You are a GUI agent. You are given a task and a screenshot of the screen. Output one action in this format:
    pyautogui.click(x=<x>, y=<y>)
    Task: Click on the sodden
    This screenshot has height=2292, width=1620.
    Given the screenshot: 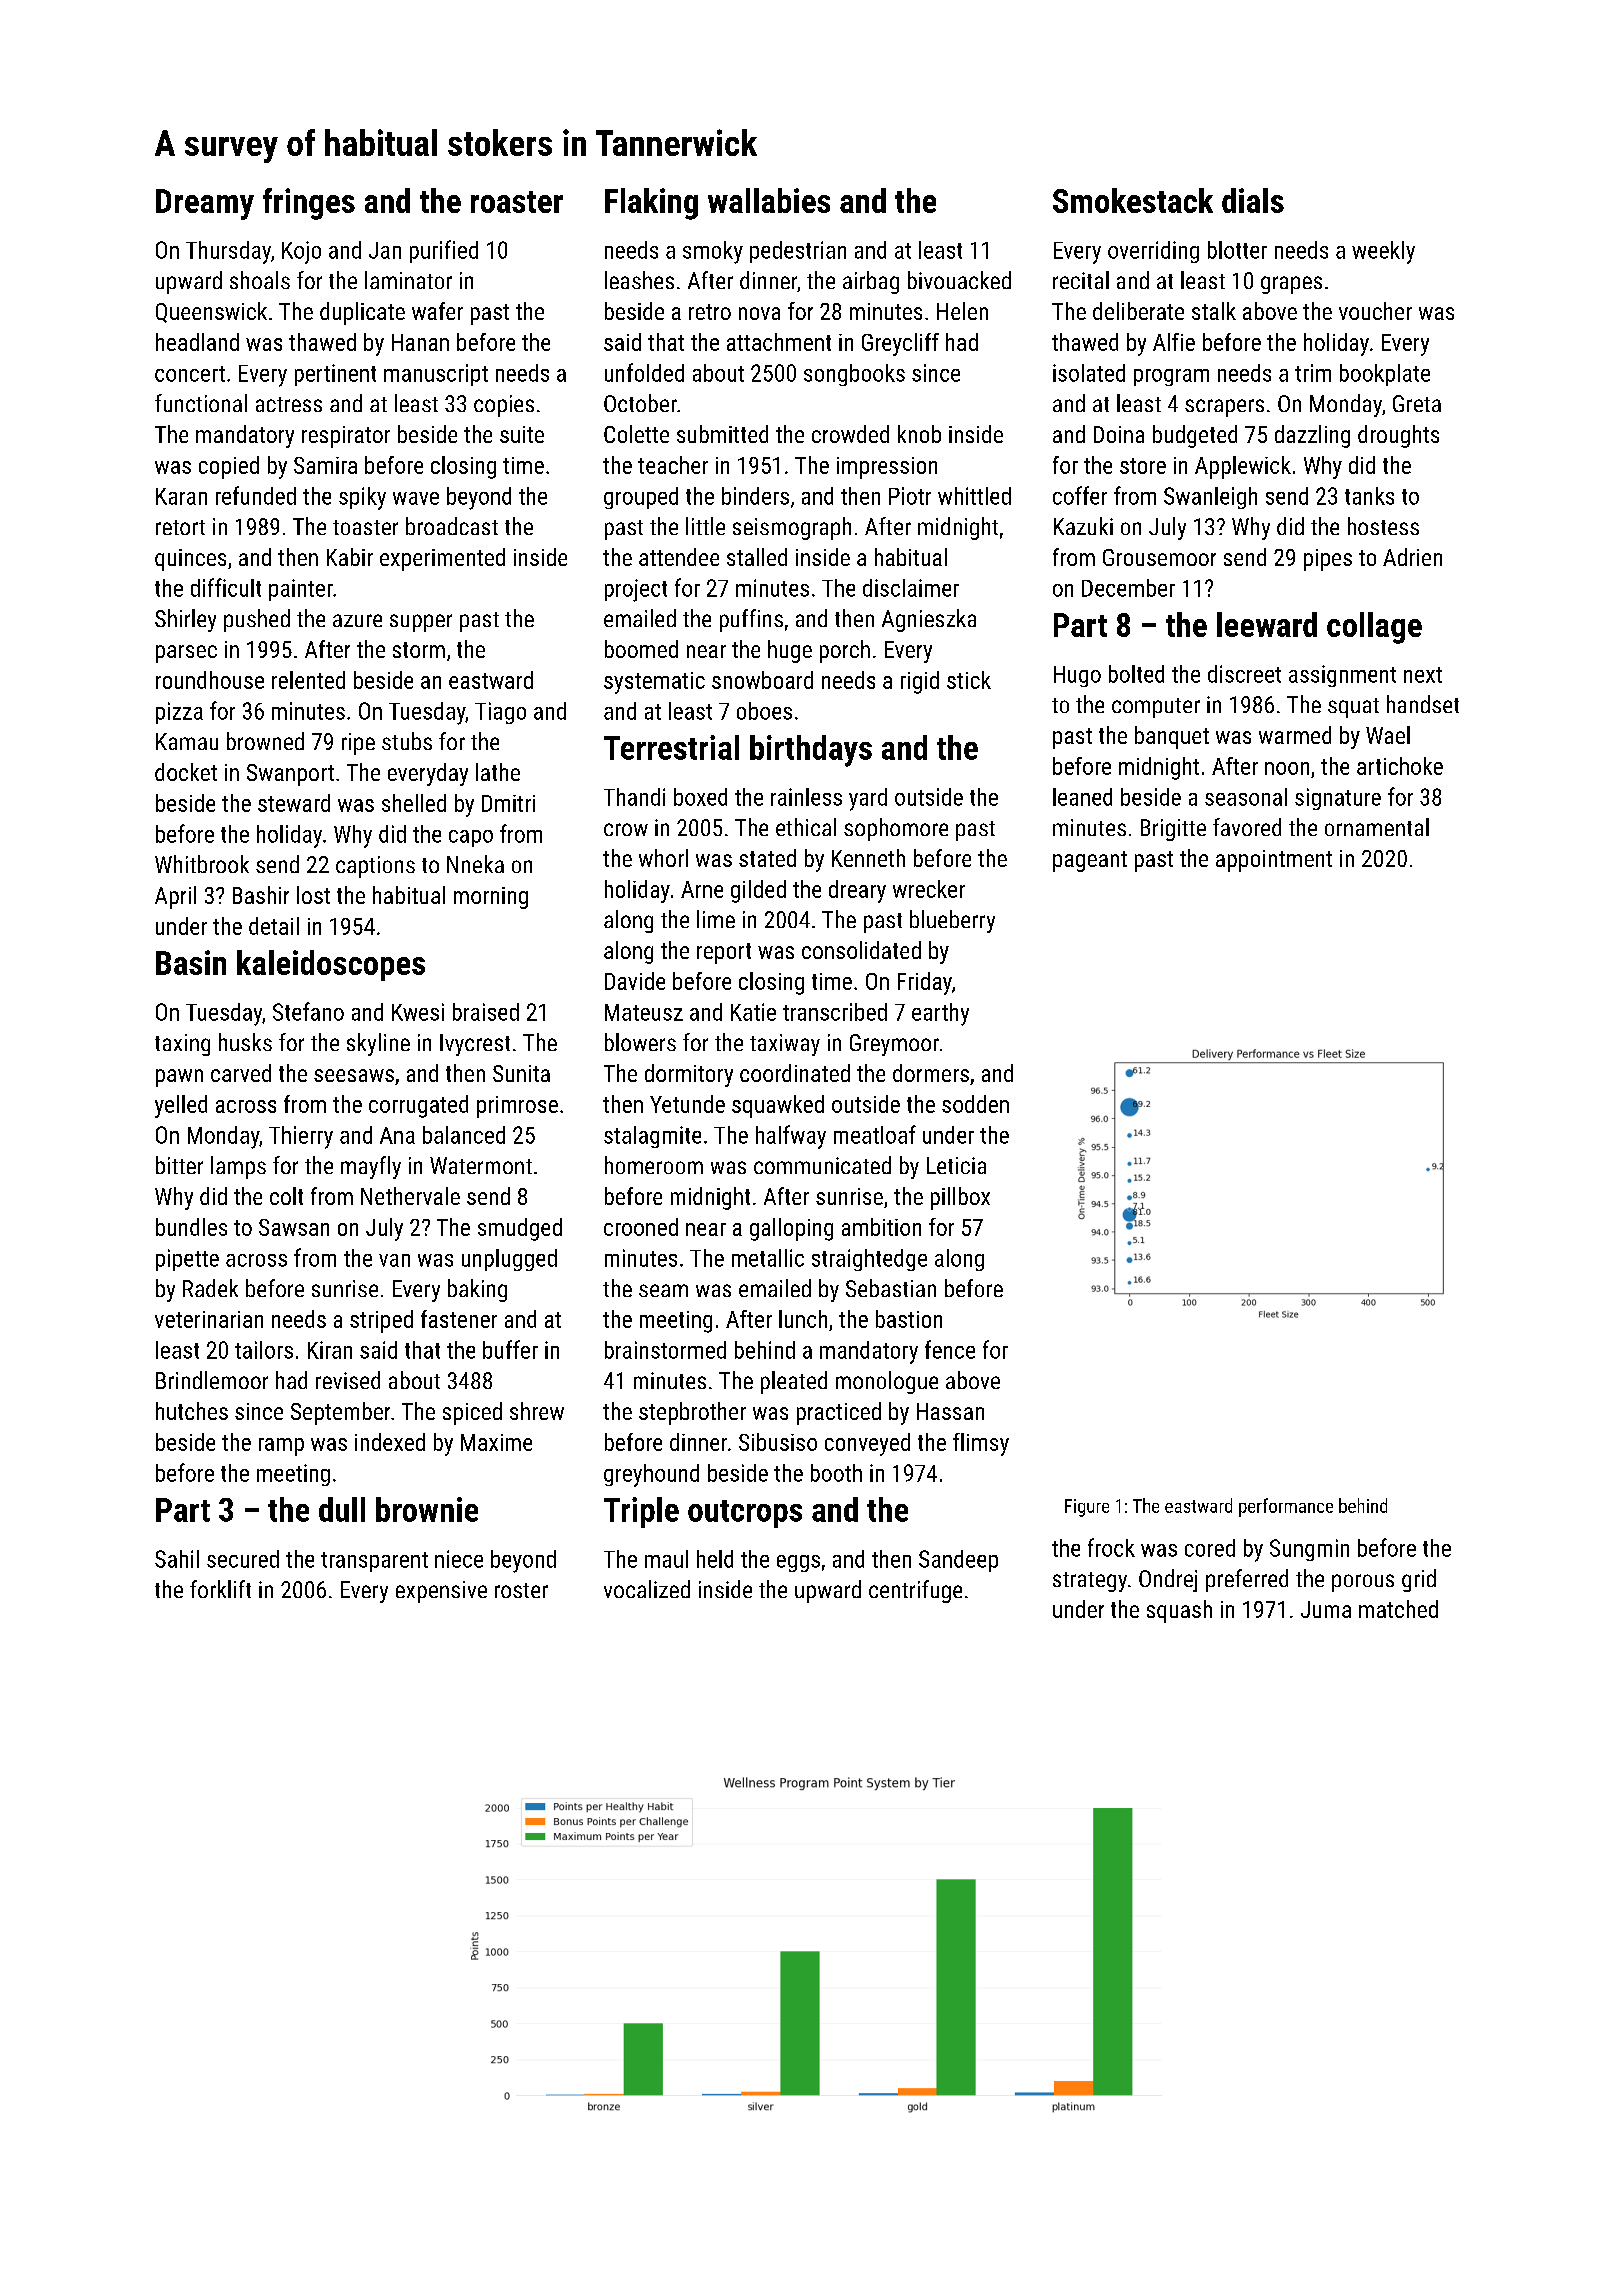 What is the action you would take?
    pyautogui.click(x=975, y=1104)
